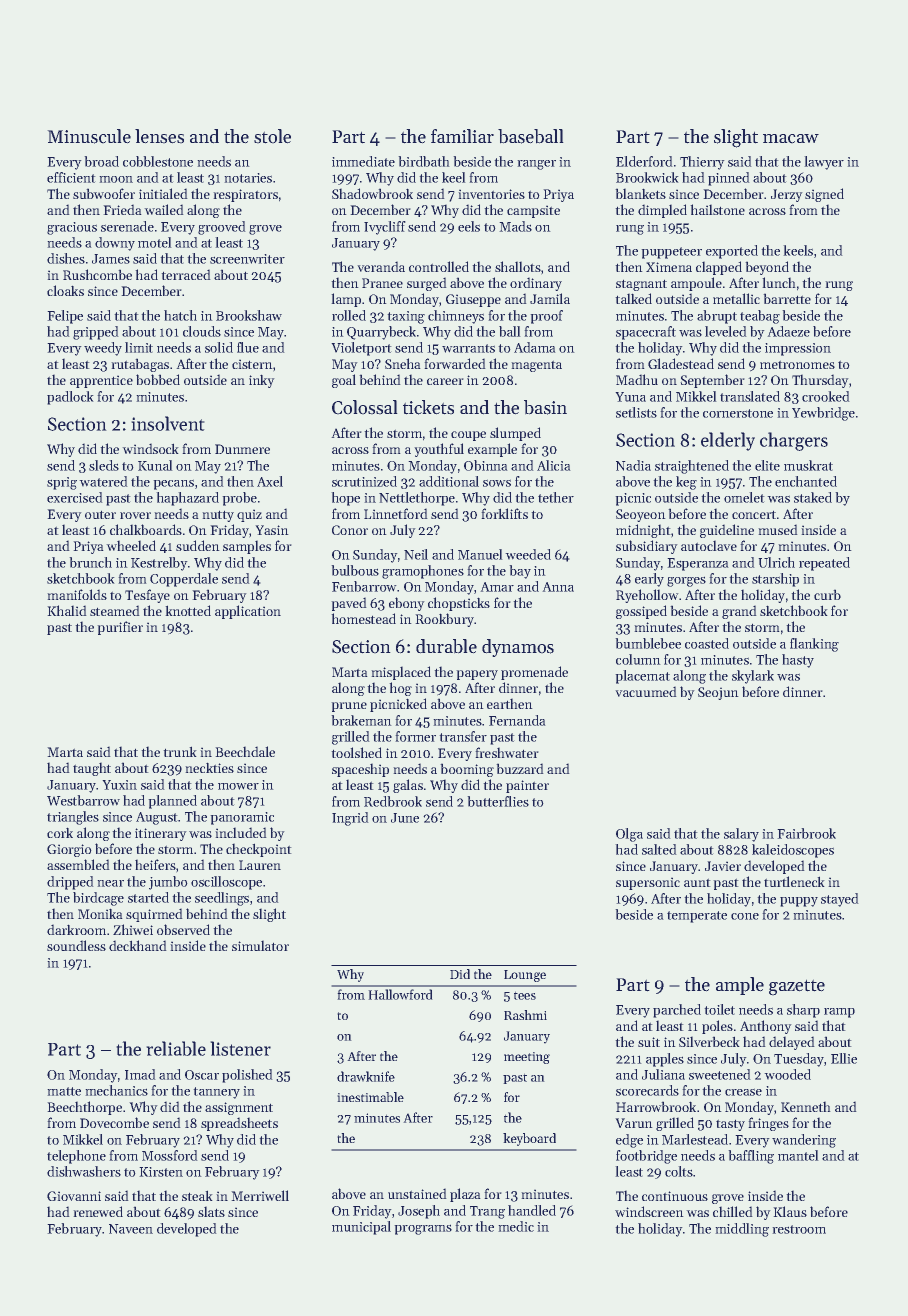 Image resolution: width=908 pixels, height=1316 pixels. What do you see at coordinates (698, 564) in the document?
I see `Esperanza` at bounding box center [698, 564].
